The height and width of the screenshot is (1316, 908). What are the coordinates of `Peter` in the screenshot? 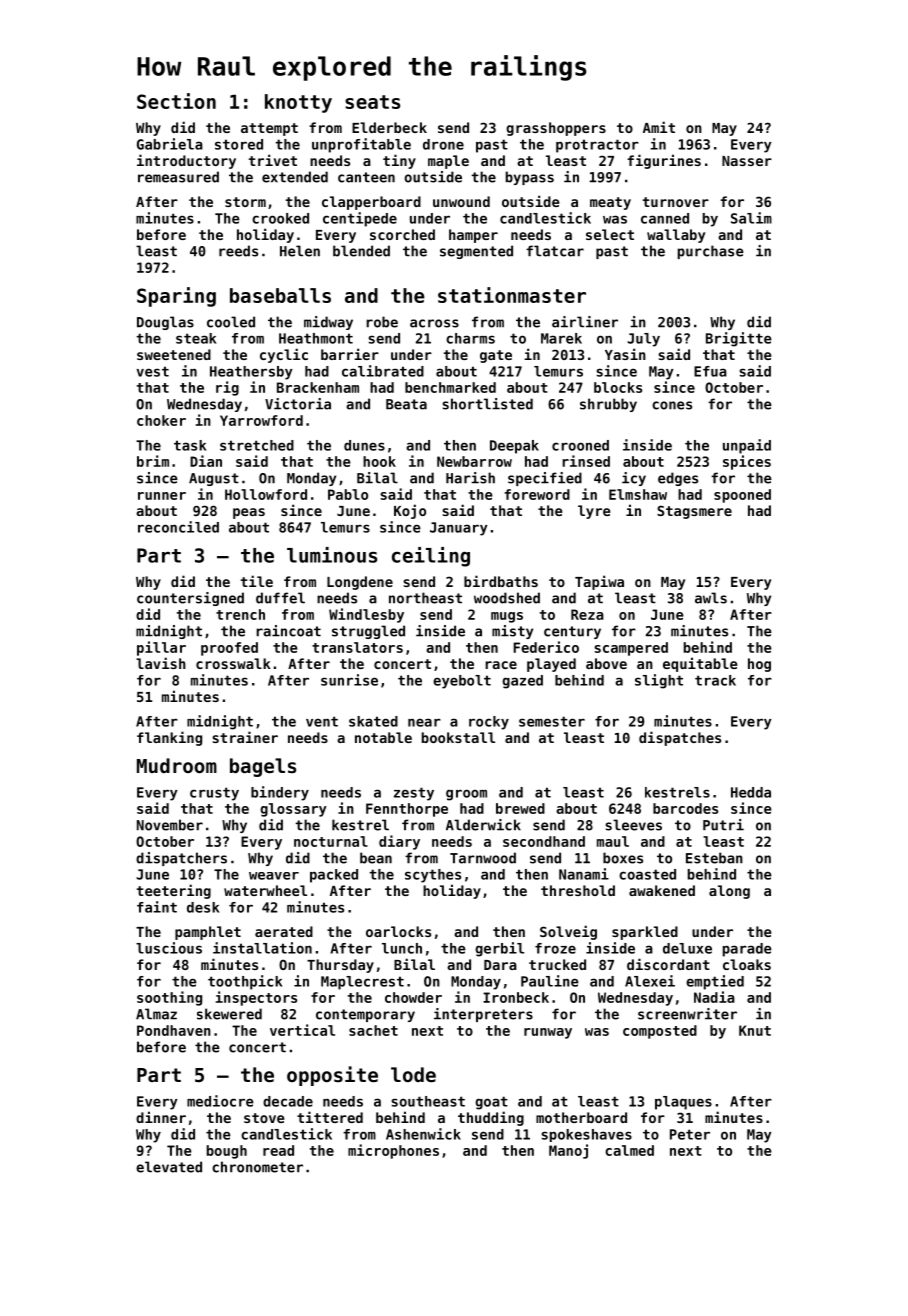 It's located at (690, 1134).
